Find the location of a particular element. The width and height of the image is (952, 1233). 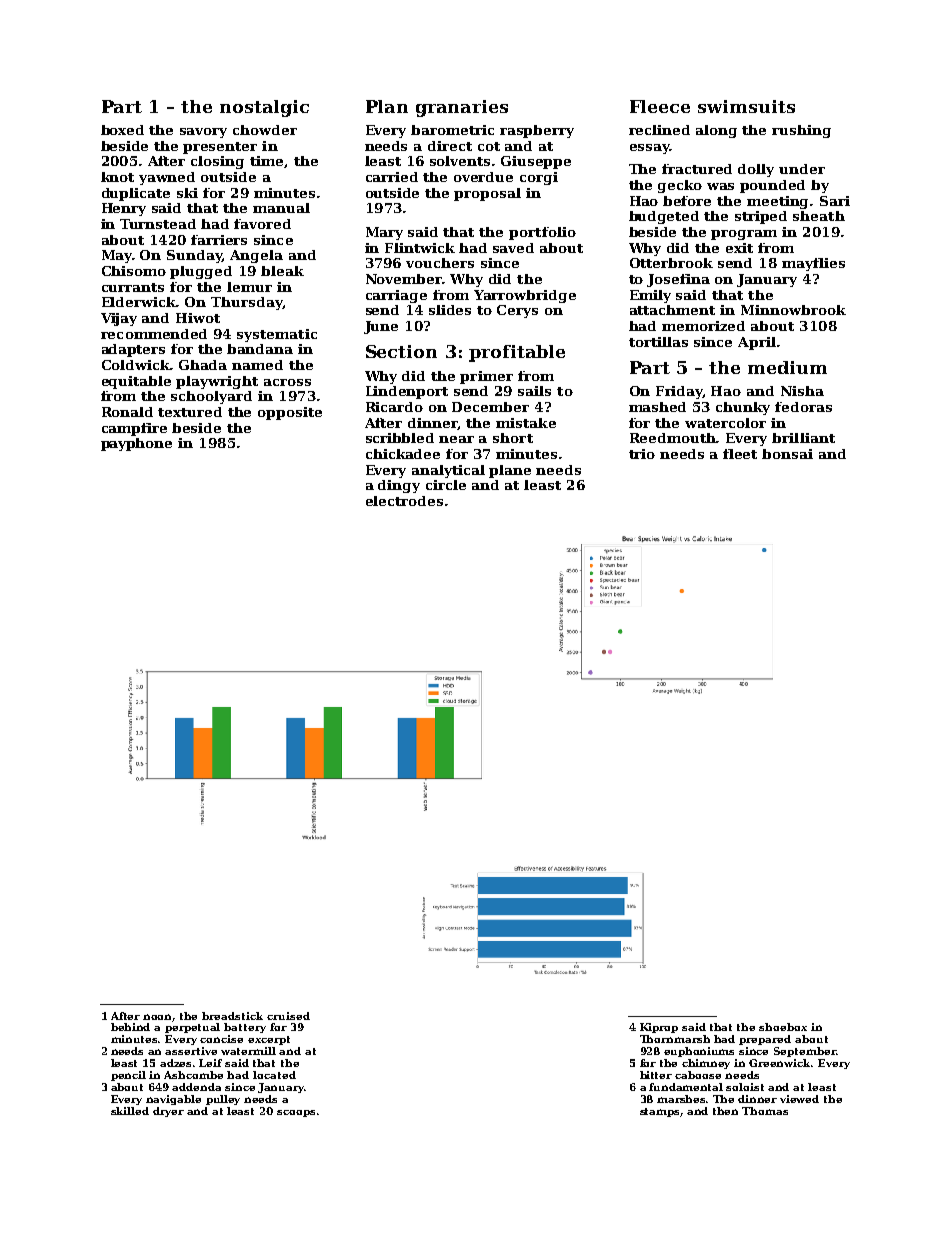

Kiprop is located at coordinates (659, 1028).
